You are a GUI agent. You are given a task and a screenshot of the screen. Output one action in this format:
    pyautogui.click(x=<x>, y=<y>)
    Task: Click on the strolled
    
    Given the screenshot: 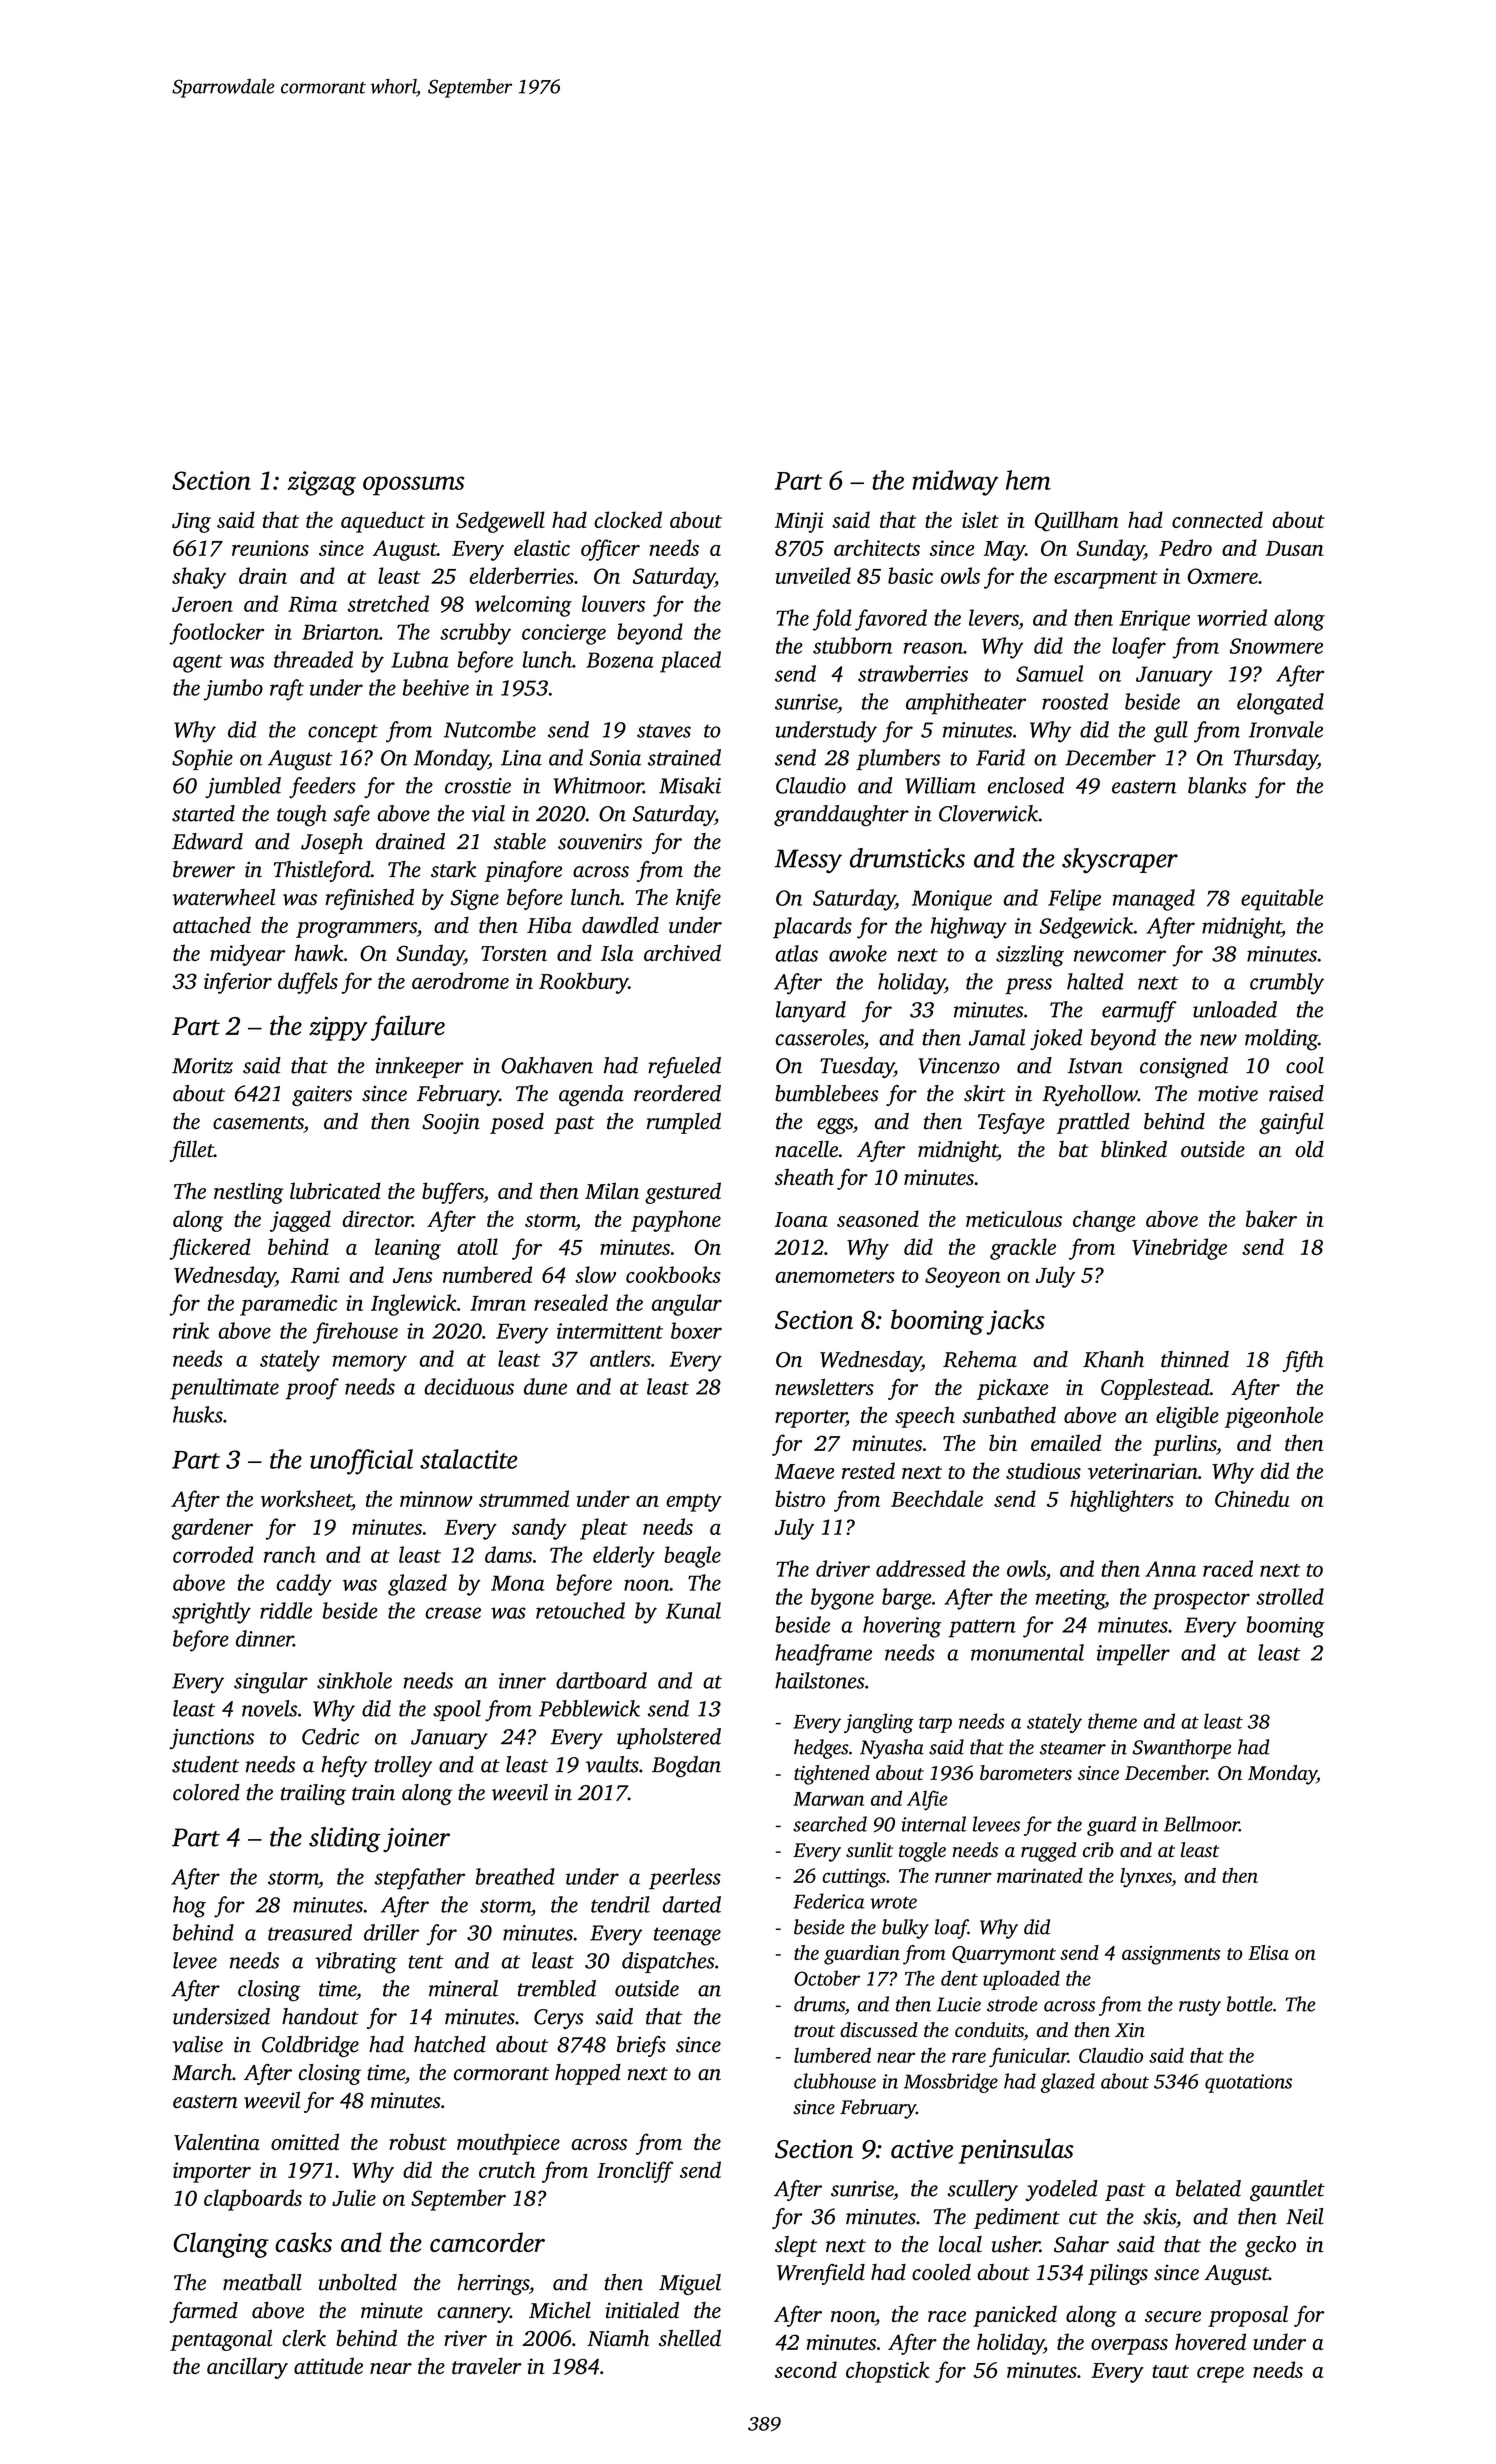 What is the action you would take?
    pyautogui.click(x=1290, y=1596)
